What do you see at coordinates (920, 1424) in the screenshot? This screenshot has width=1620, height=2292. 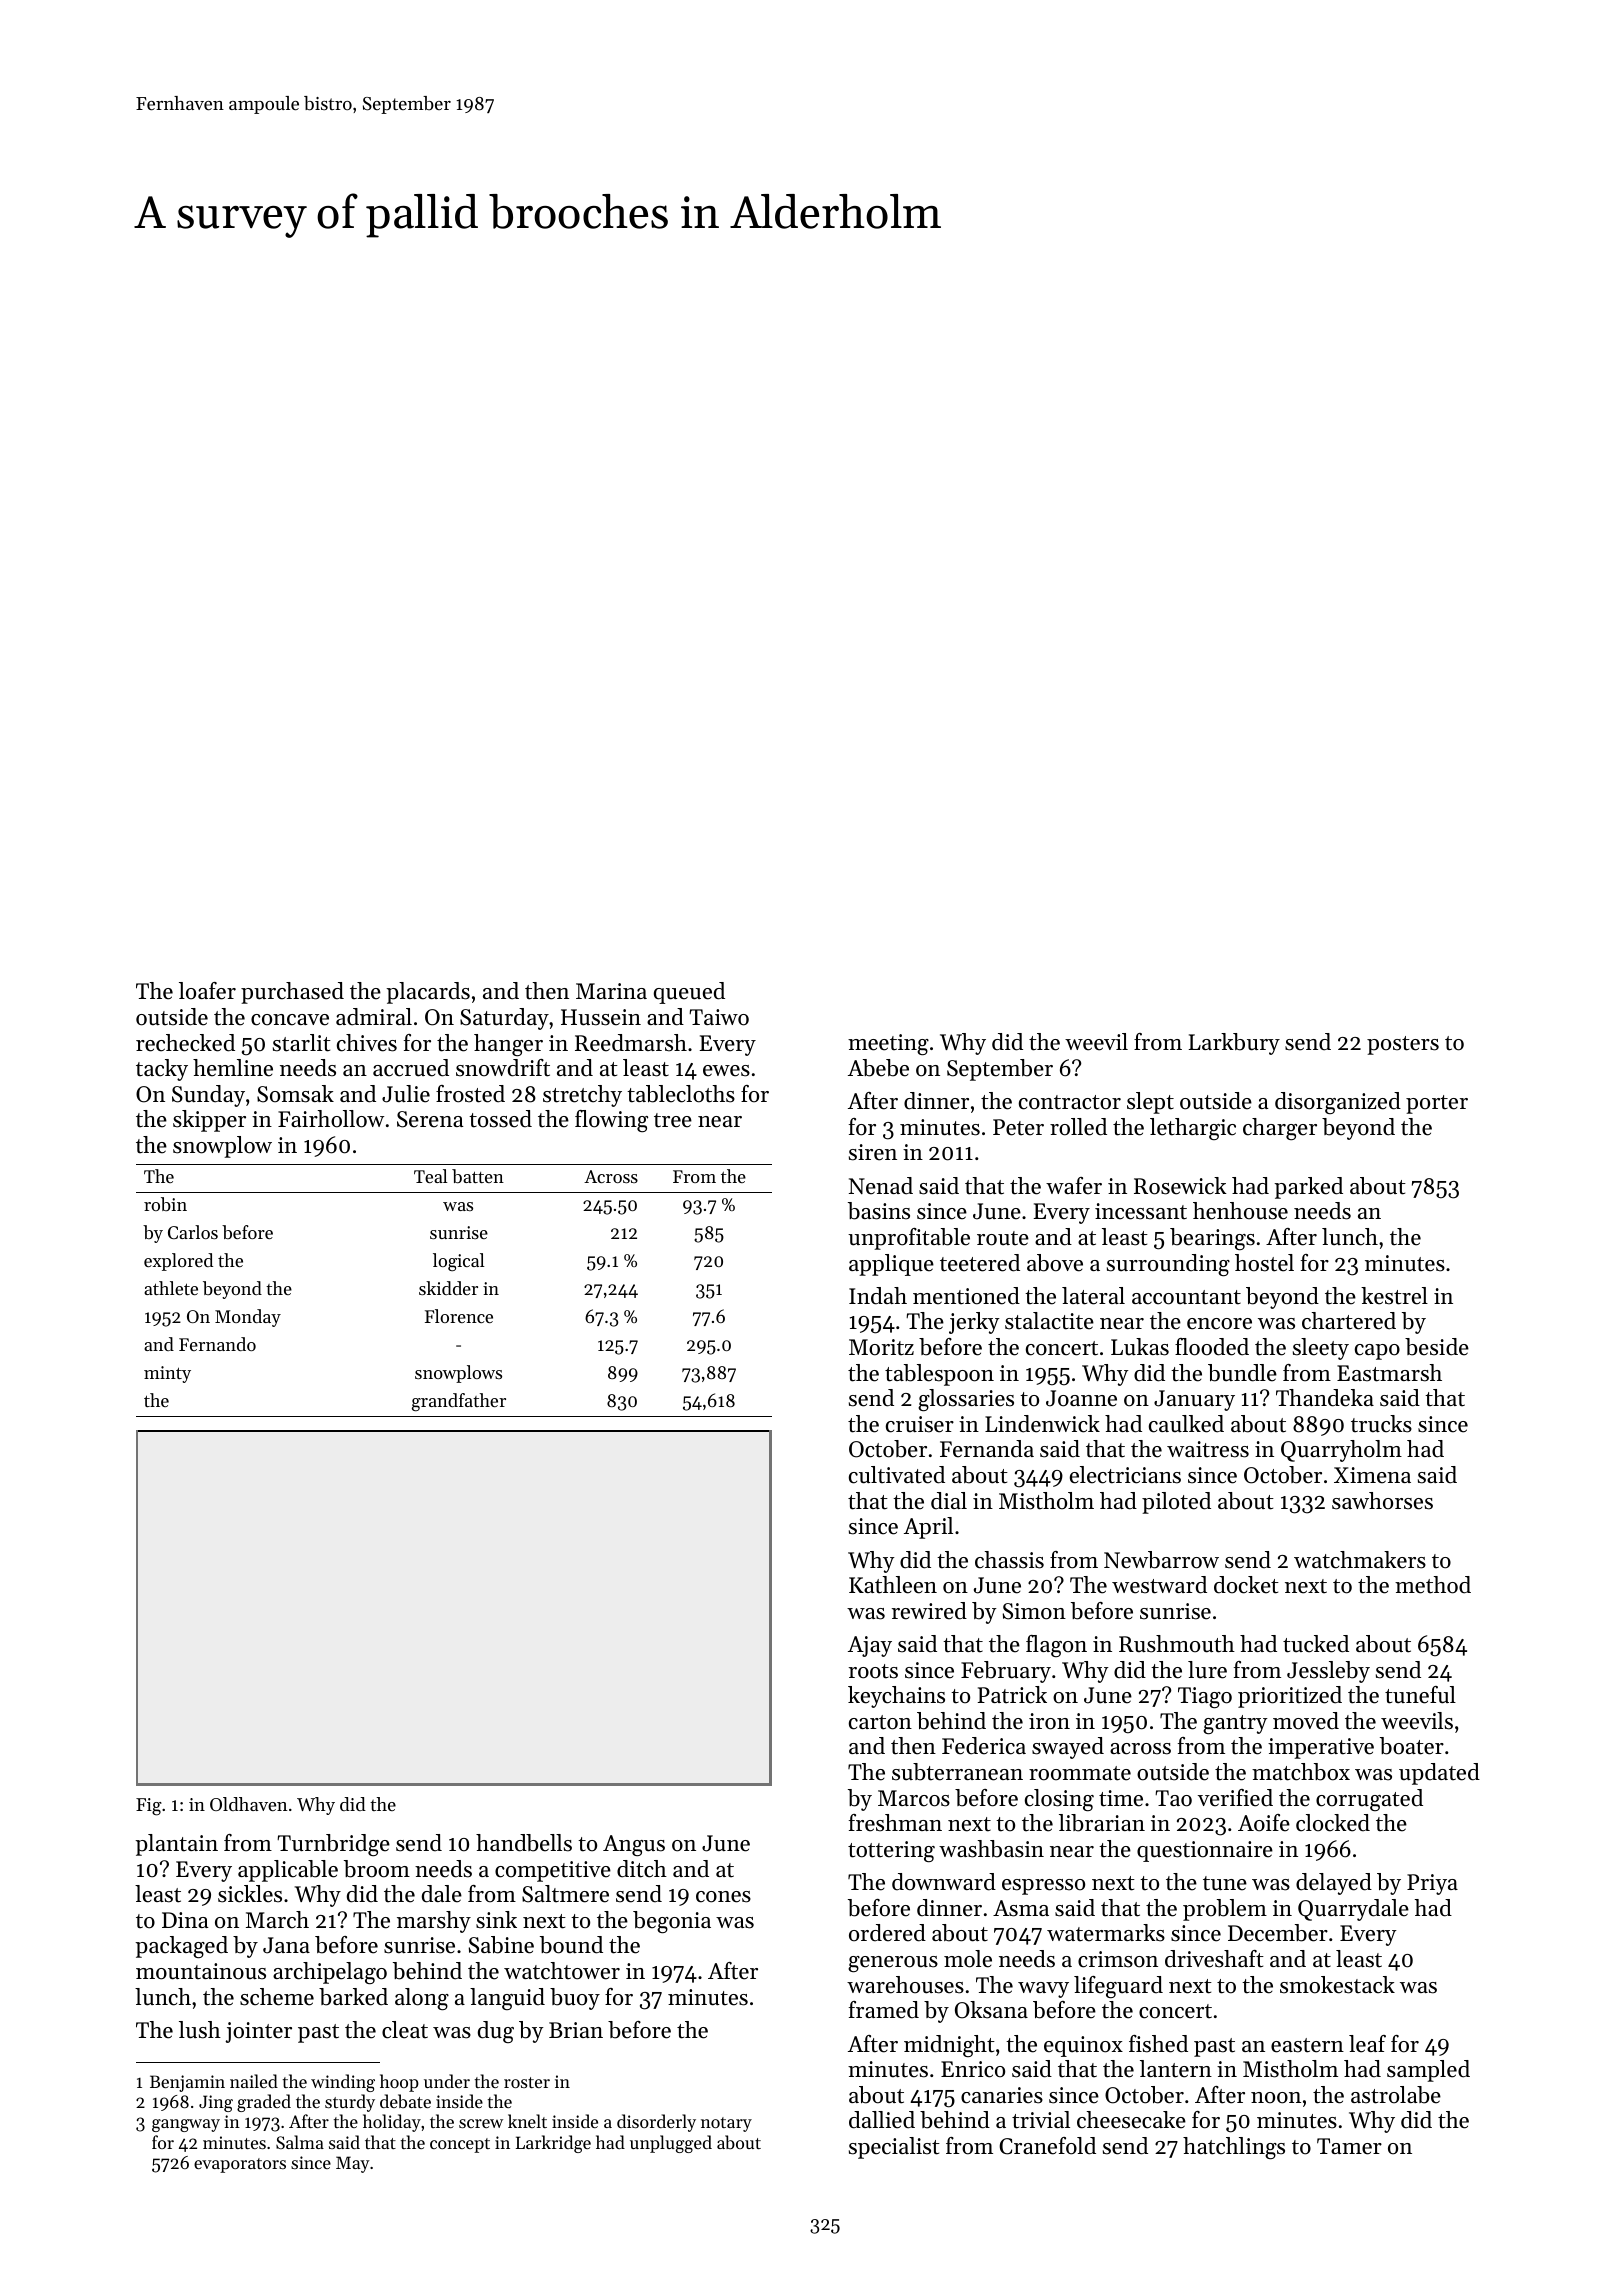 I see `cruiser` at bounding box center [920, 1424].
